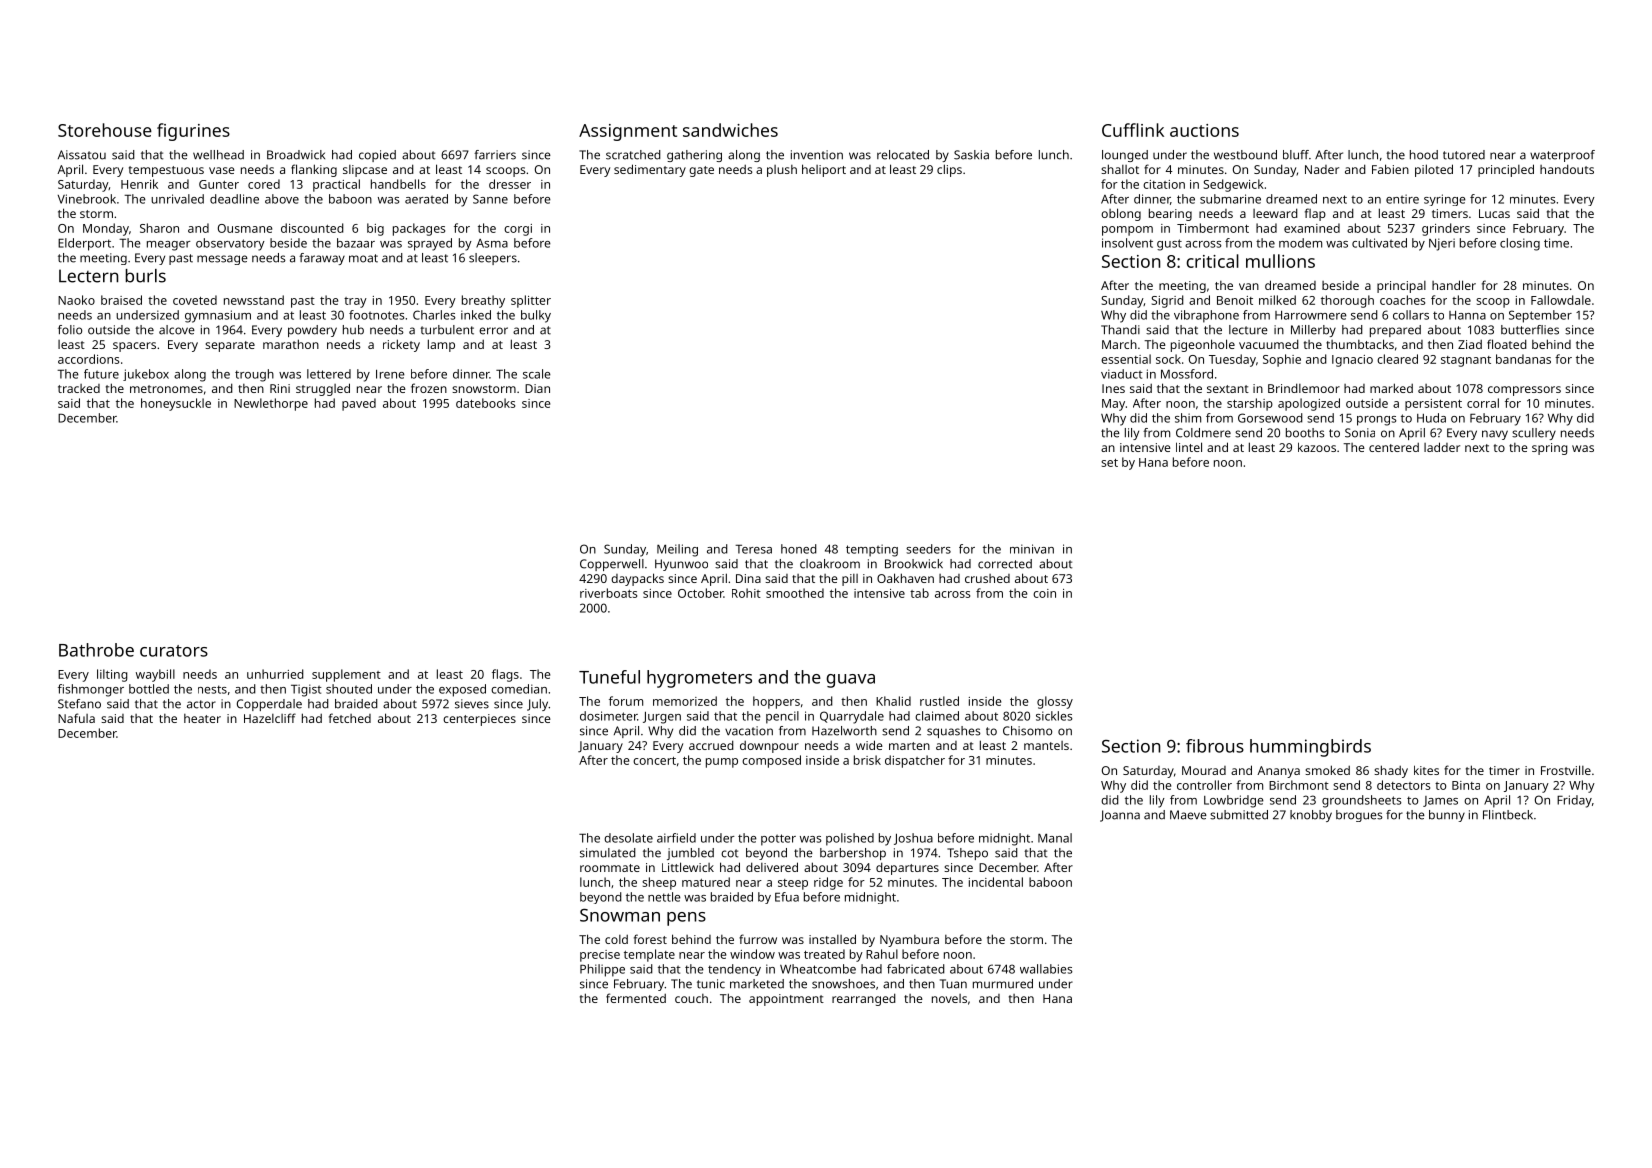 The height and width of the screenshot is (1168, 1652). What do you see at coordinates (1442, 447) in the screenshot?
I see `ladder` at bounding box center [1442, 447].
